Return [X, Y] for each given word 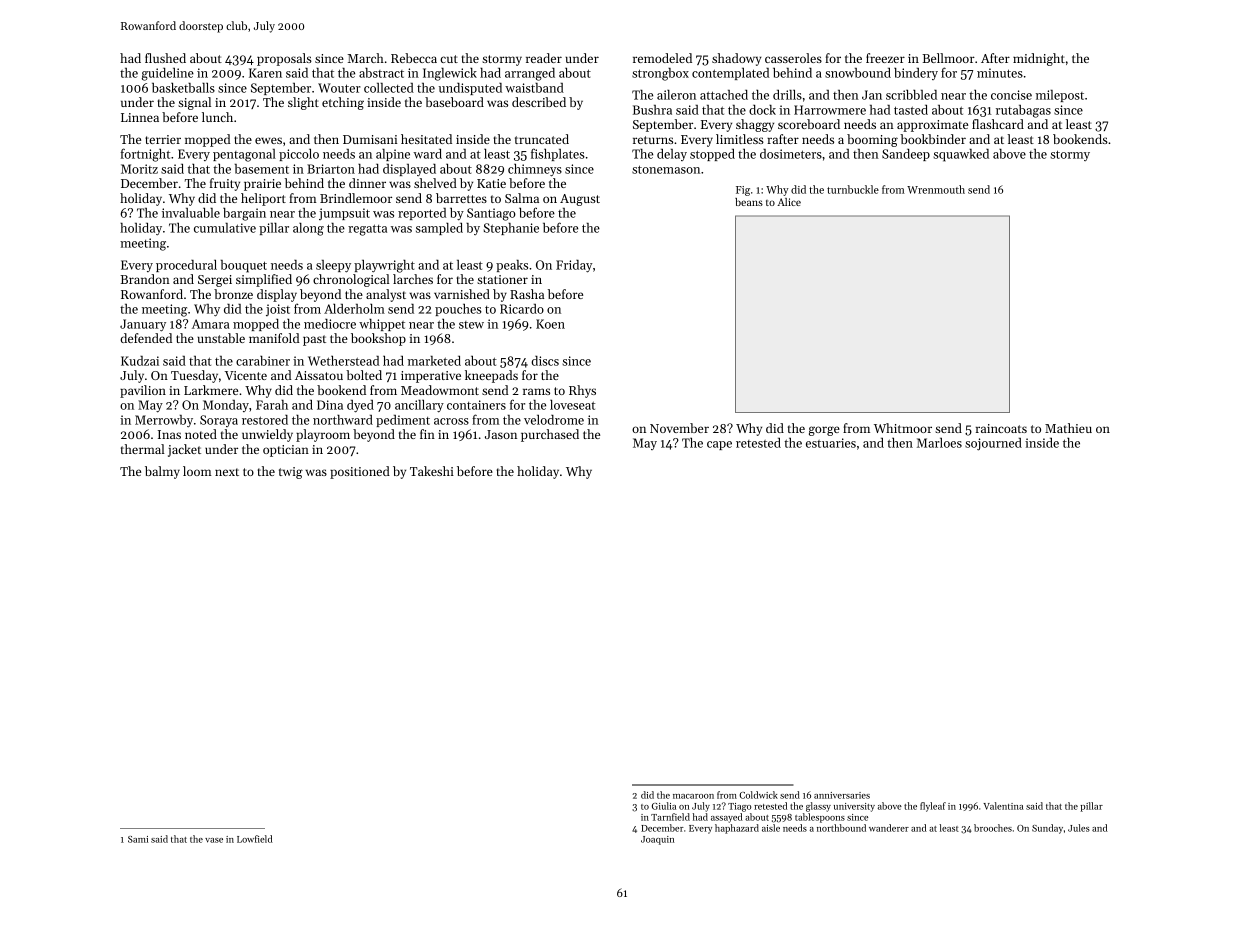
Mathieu [1068, 428]
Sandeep [906, 155]
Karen [265, 73]
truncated [542, 139]
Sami [138, 839]
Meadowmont [440, 390]
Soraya [219, 421]
